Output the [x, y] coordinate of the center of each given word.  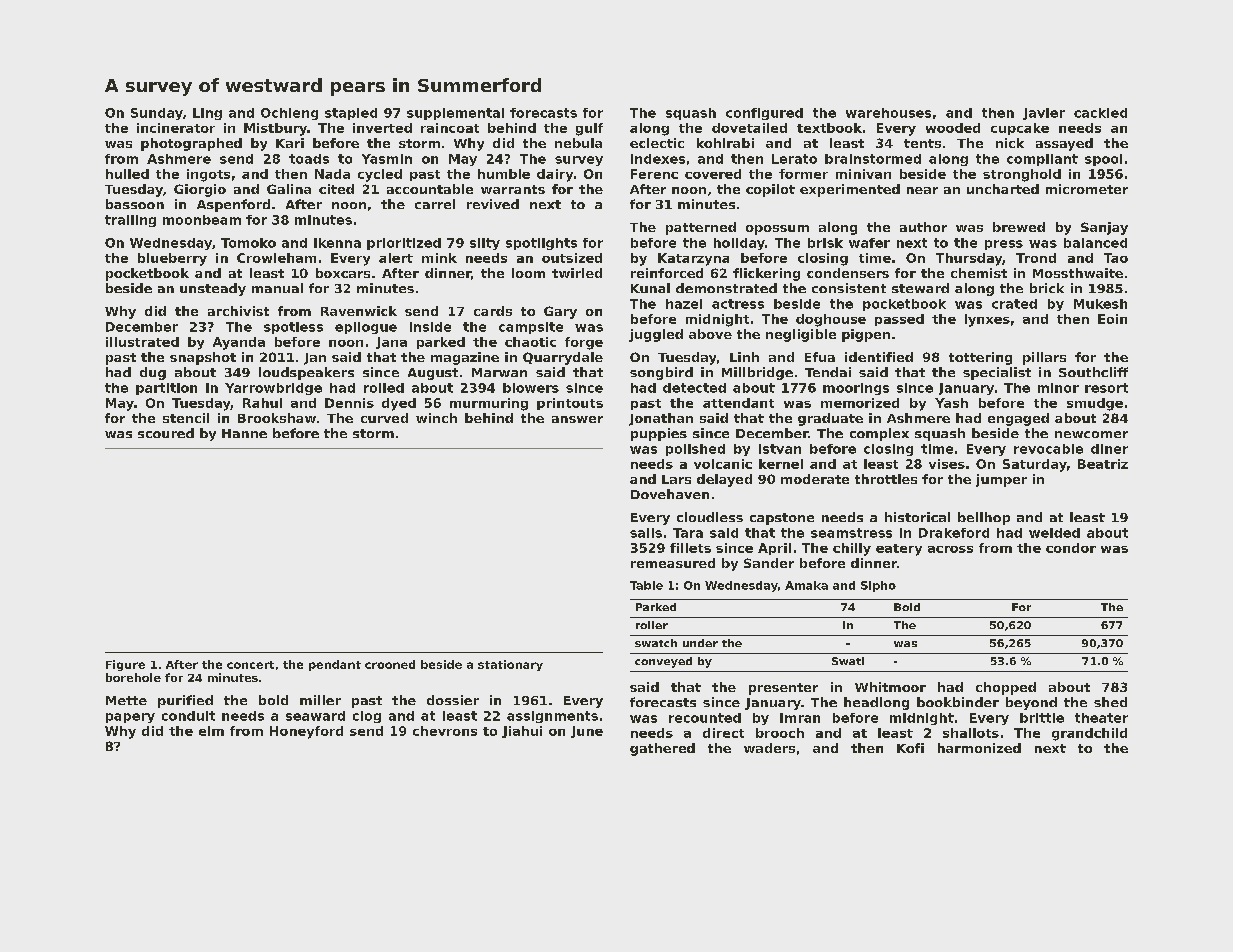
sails [646, 533]
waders [769, 748]
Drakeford [954, 533]
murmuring [489, 404]
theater [1101, 718]
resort [1106, 388]
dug [153, 373]
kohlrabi [725, 143]
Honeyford [306, 732]
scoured [166, 433]
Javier [1044, 114]
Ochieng [289, 114]
